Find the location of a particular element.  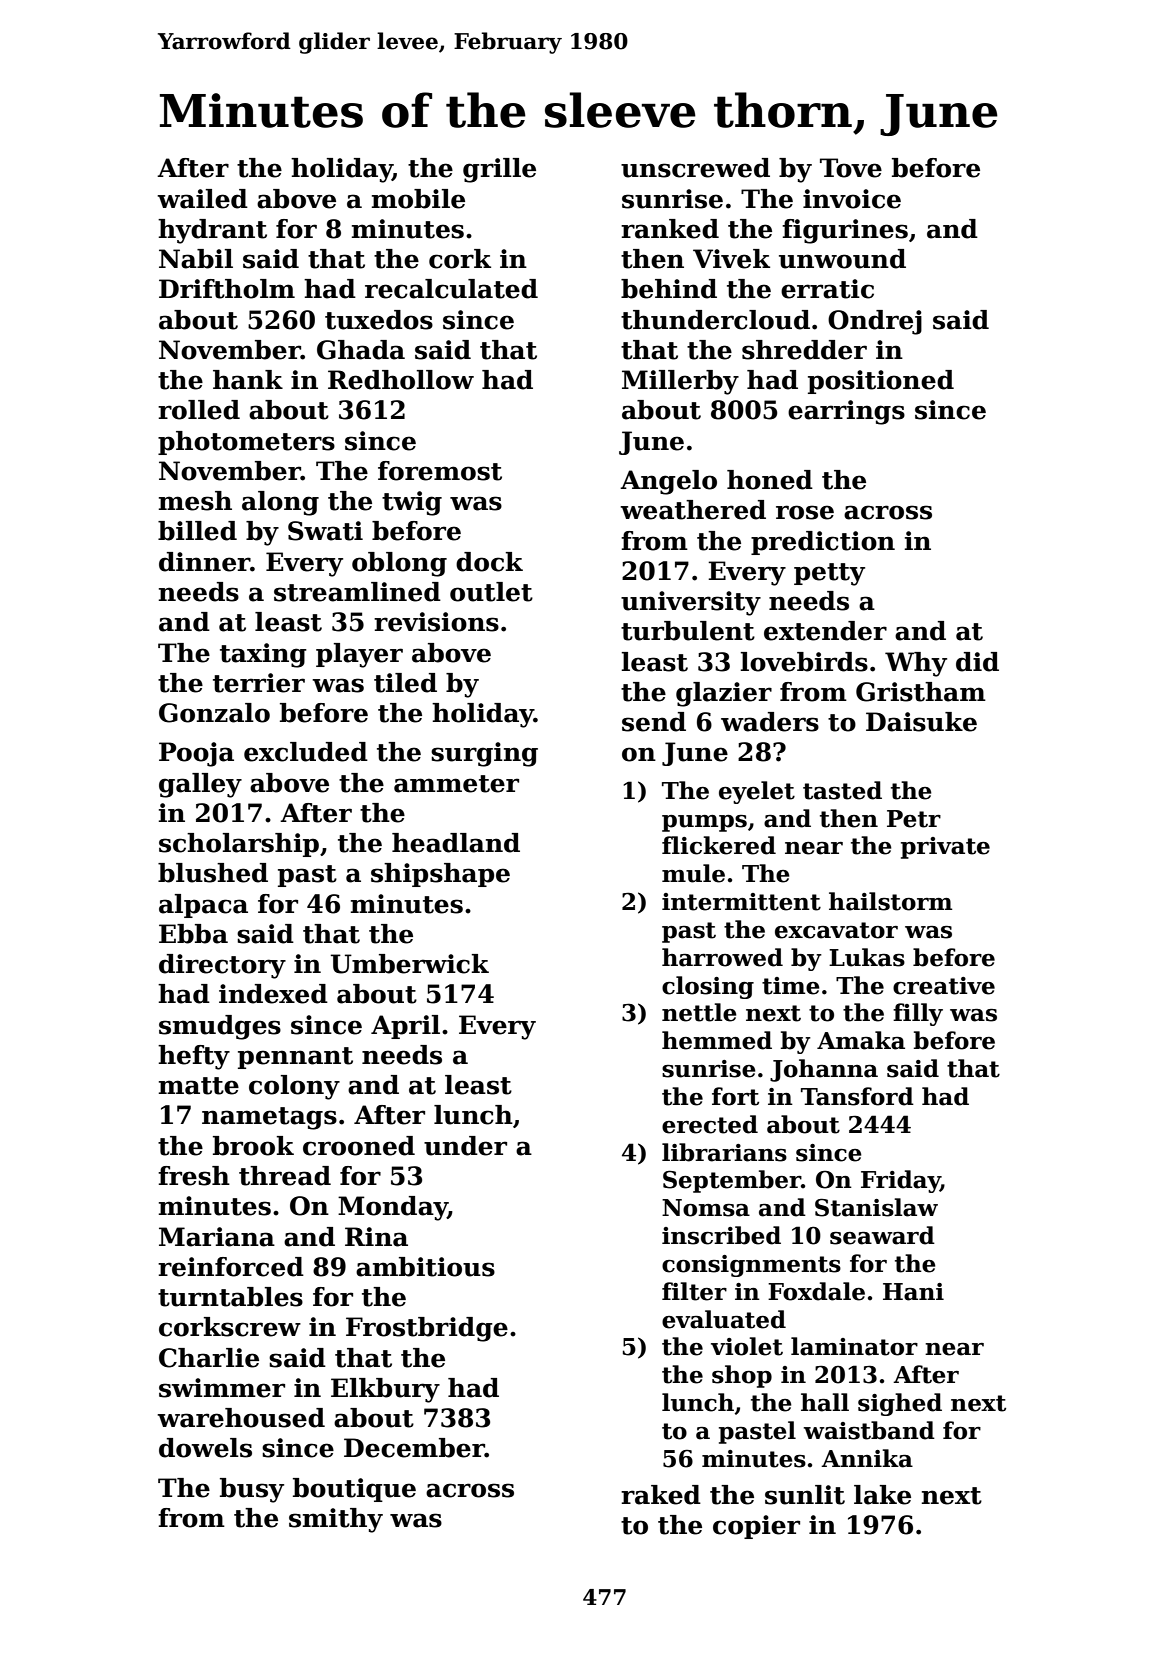

busy is located at coordinates (252, 1490).
